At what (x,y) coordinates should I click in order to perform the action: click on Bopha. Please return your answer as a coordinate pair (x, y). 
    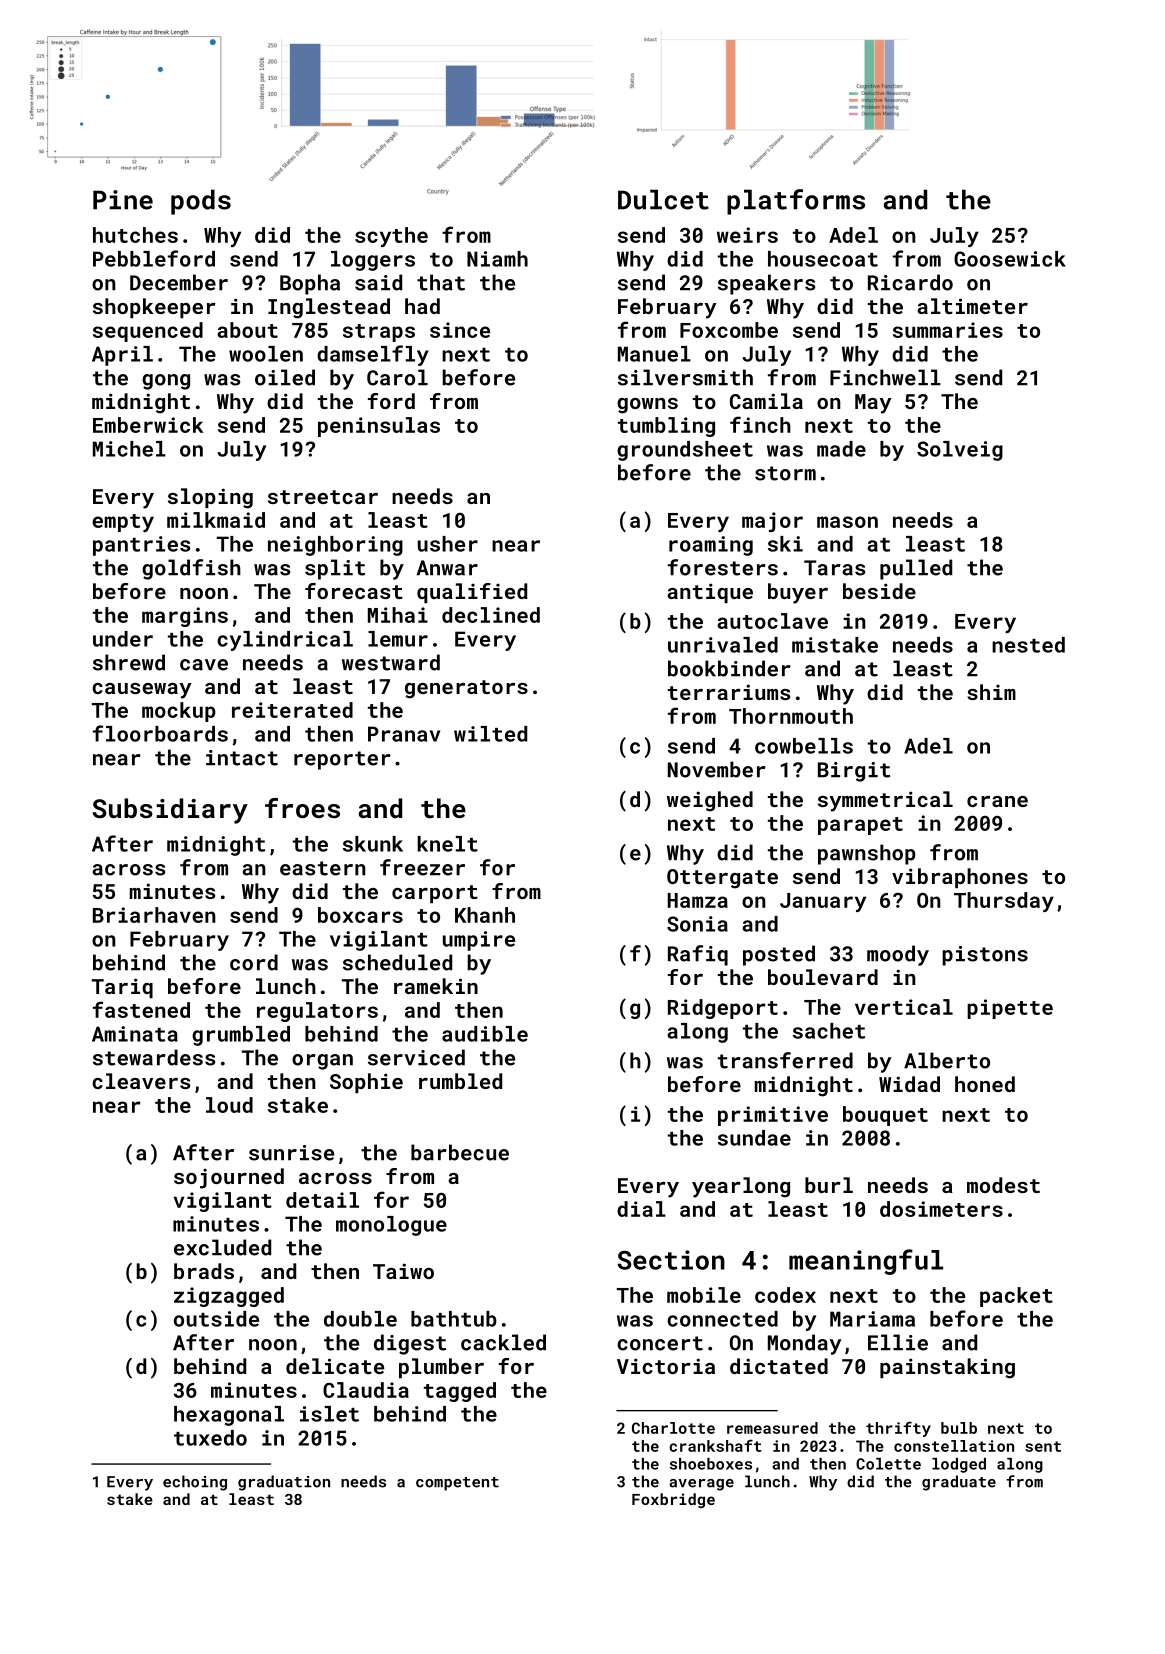
    Looking at the image, I should click on (310, 284).
